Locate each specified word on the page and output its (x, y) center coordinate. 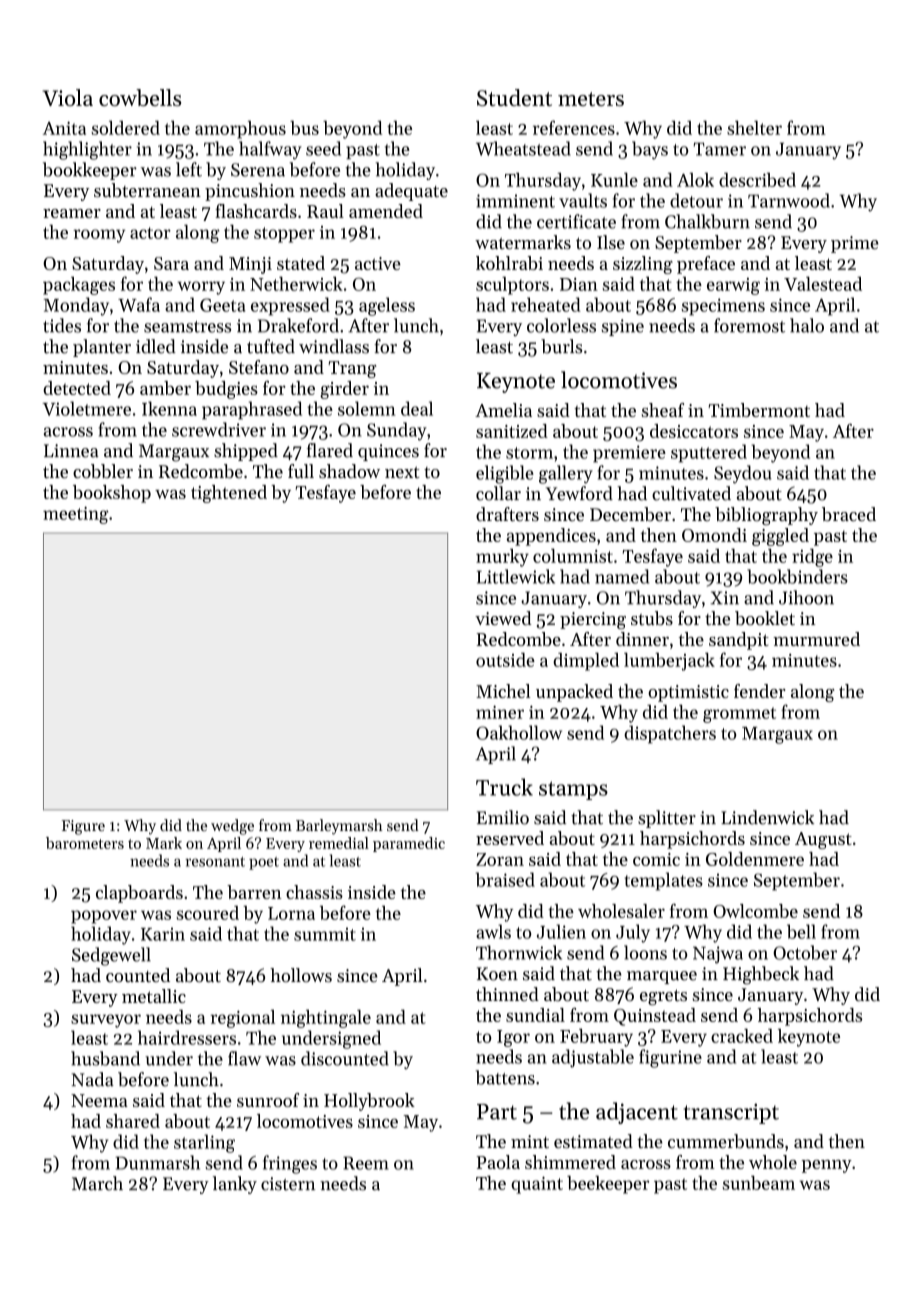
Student (514, 97)
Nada (92, 1079)
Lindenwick (767, 817)
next (402, 472)
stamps (573, 790)
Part (497, 1112)
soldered (126, 128)
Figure (83, 827)
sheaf (663, 410)
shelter (754, 127)
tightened (229, 494)
